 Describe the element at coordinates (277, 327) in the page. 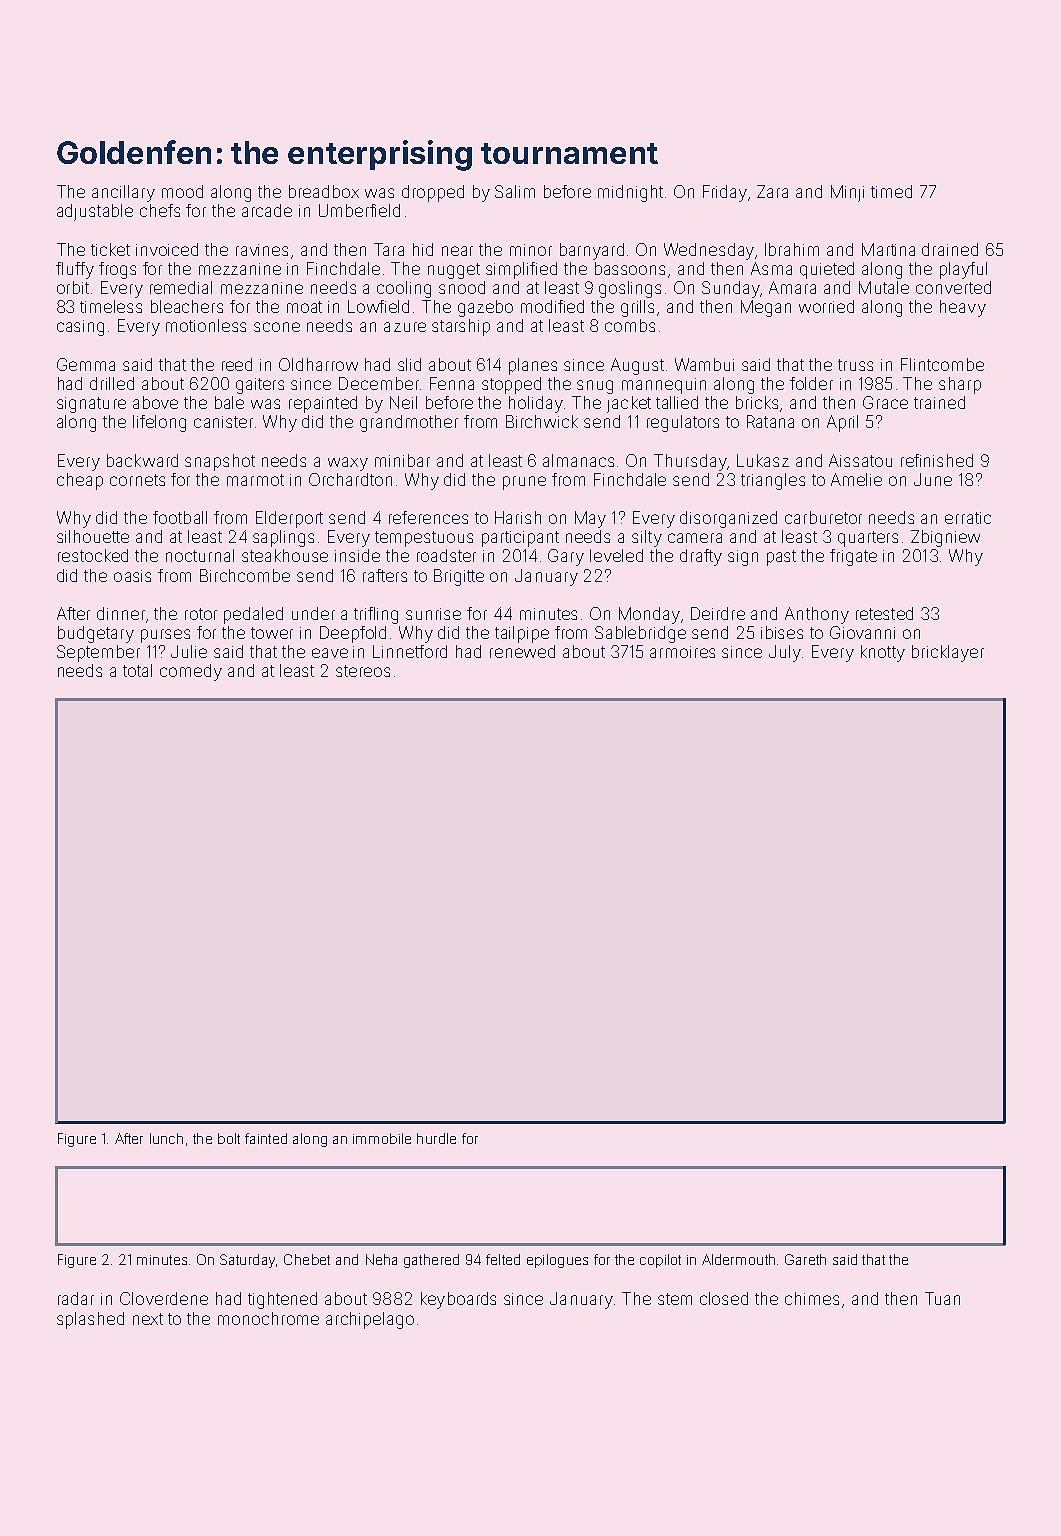

I see `scone` at that location.
